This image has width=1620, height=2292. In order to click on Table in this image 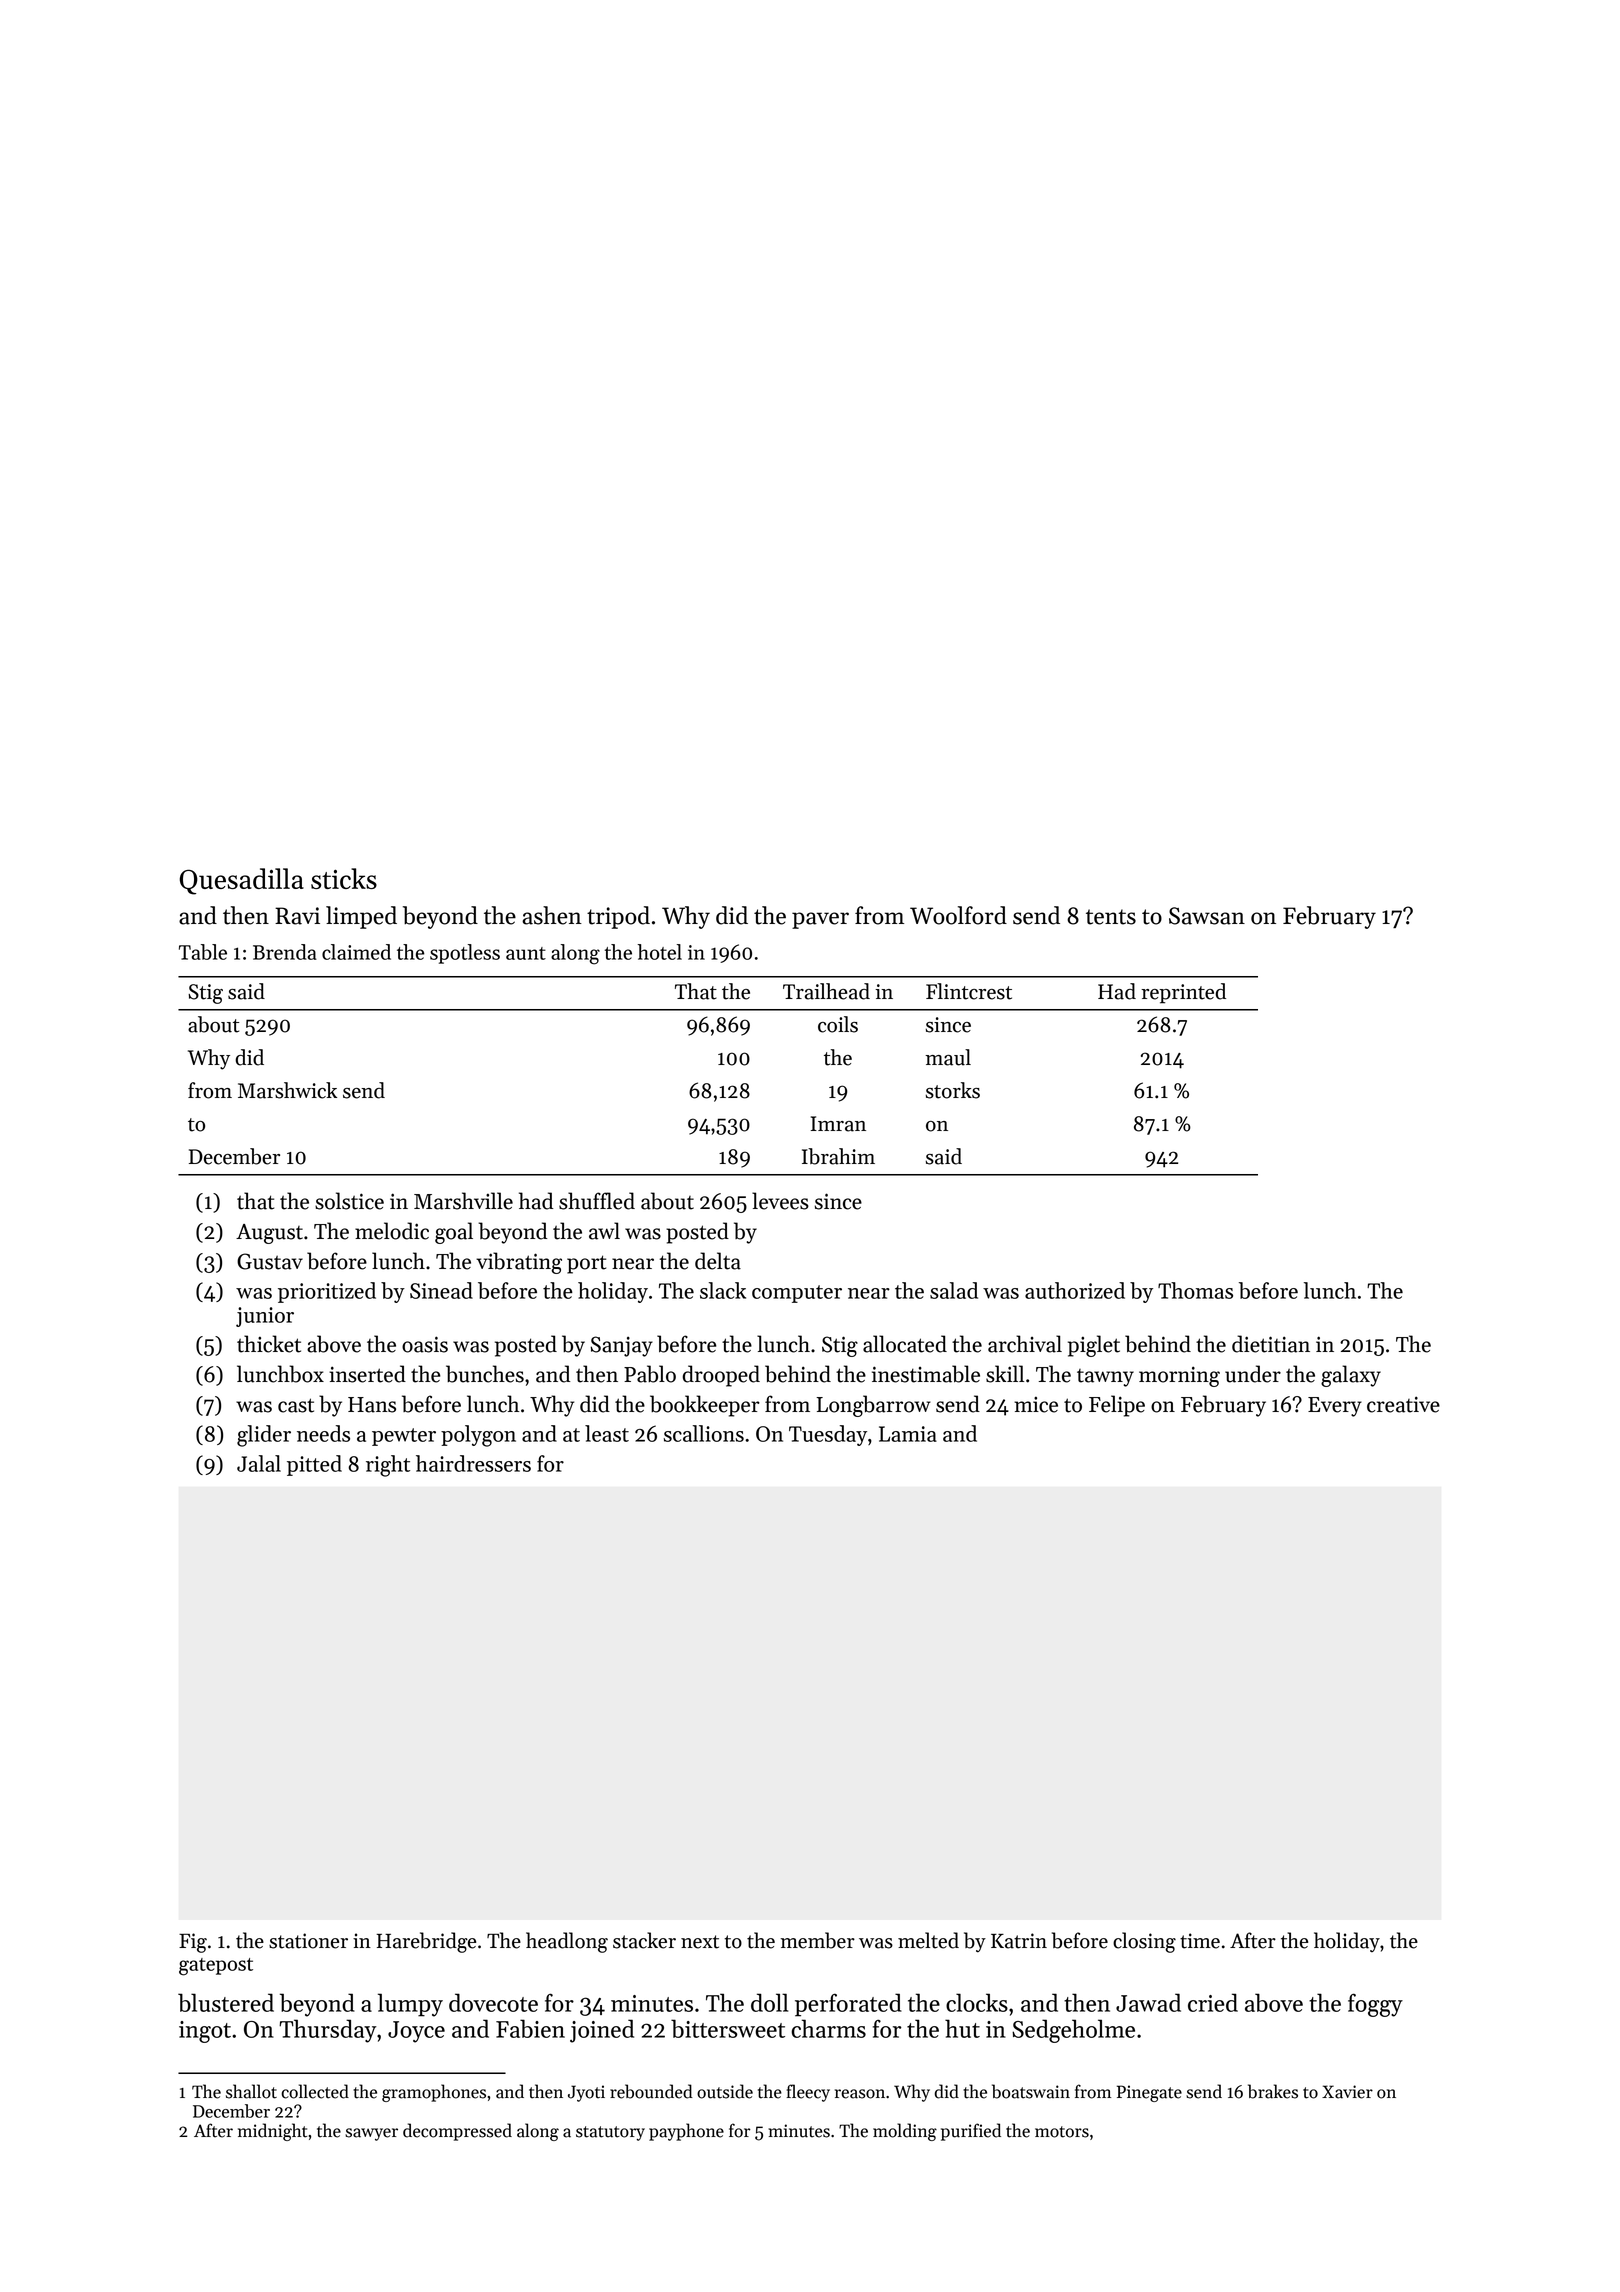, I will do `click(203, 952)`.
